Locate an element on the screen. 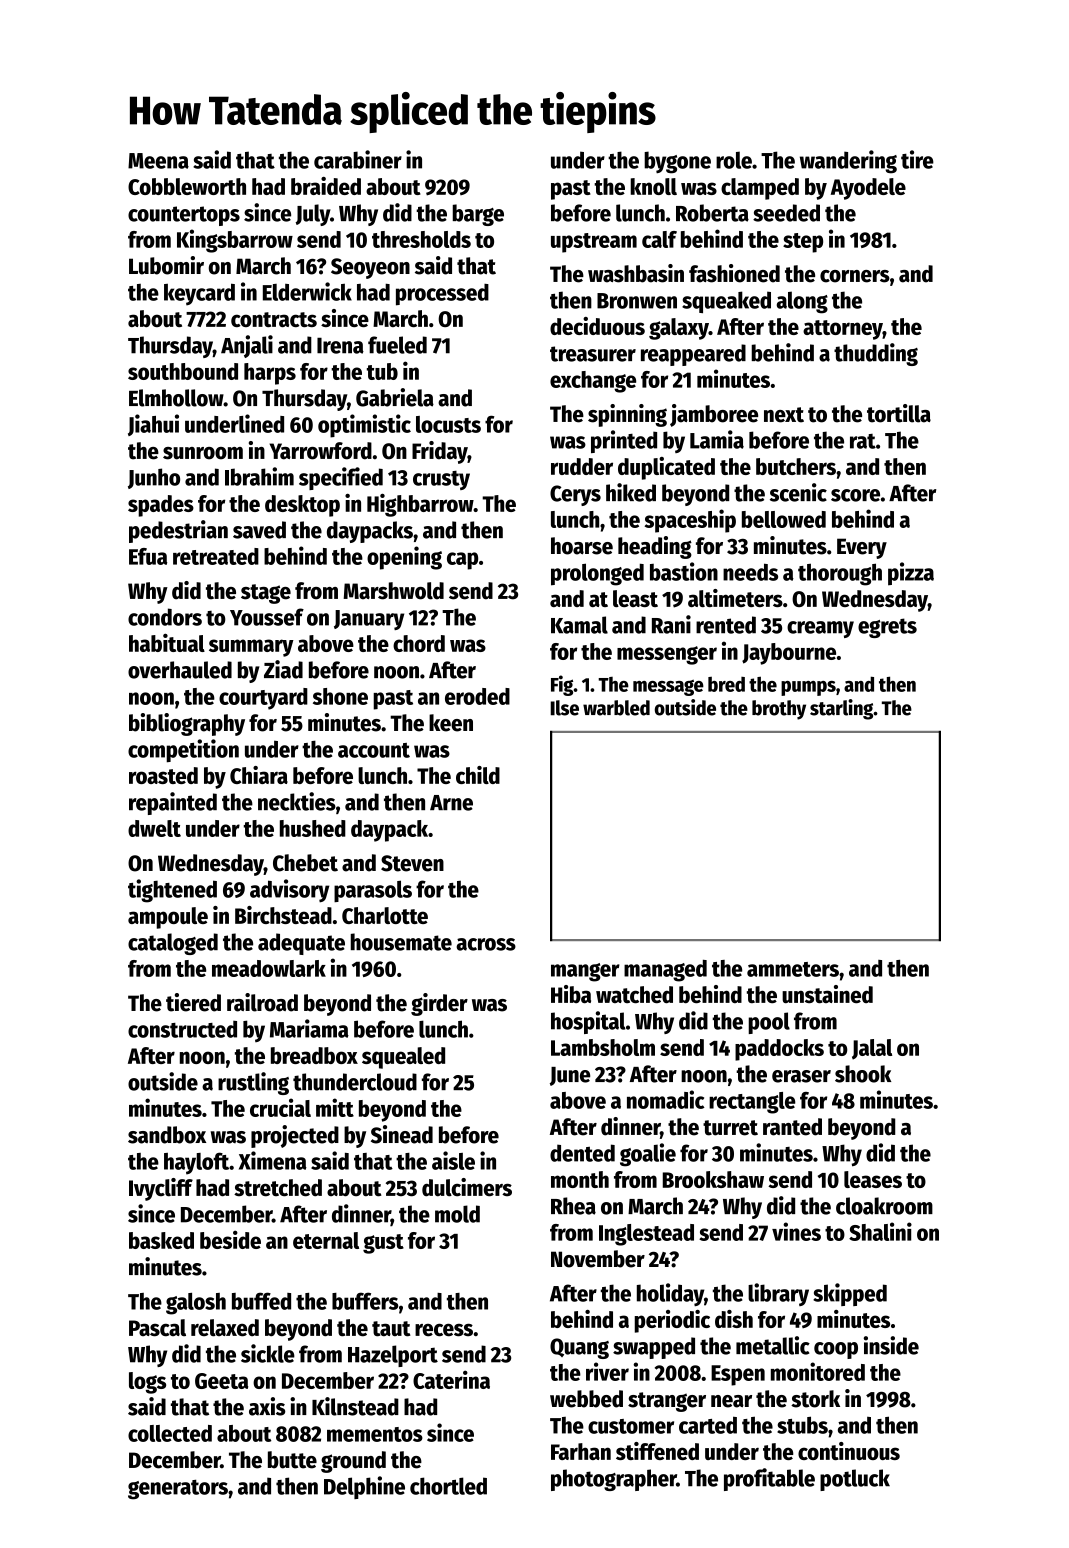  buffed is located at coordinates (261, 1301).
